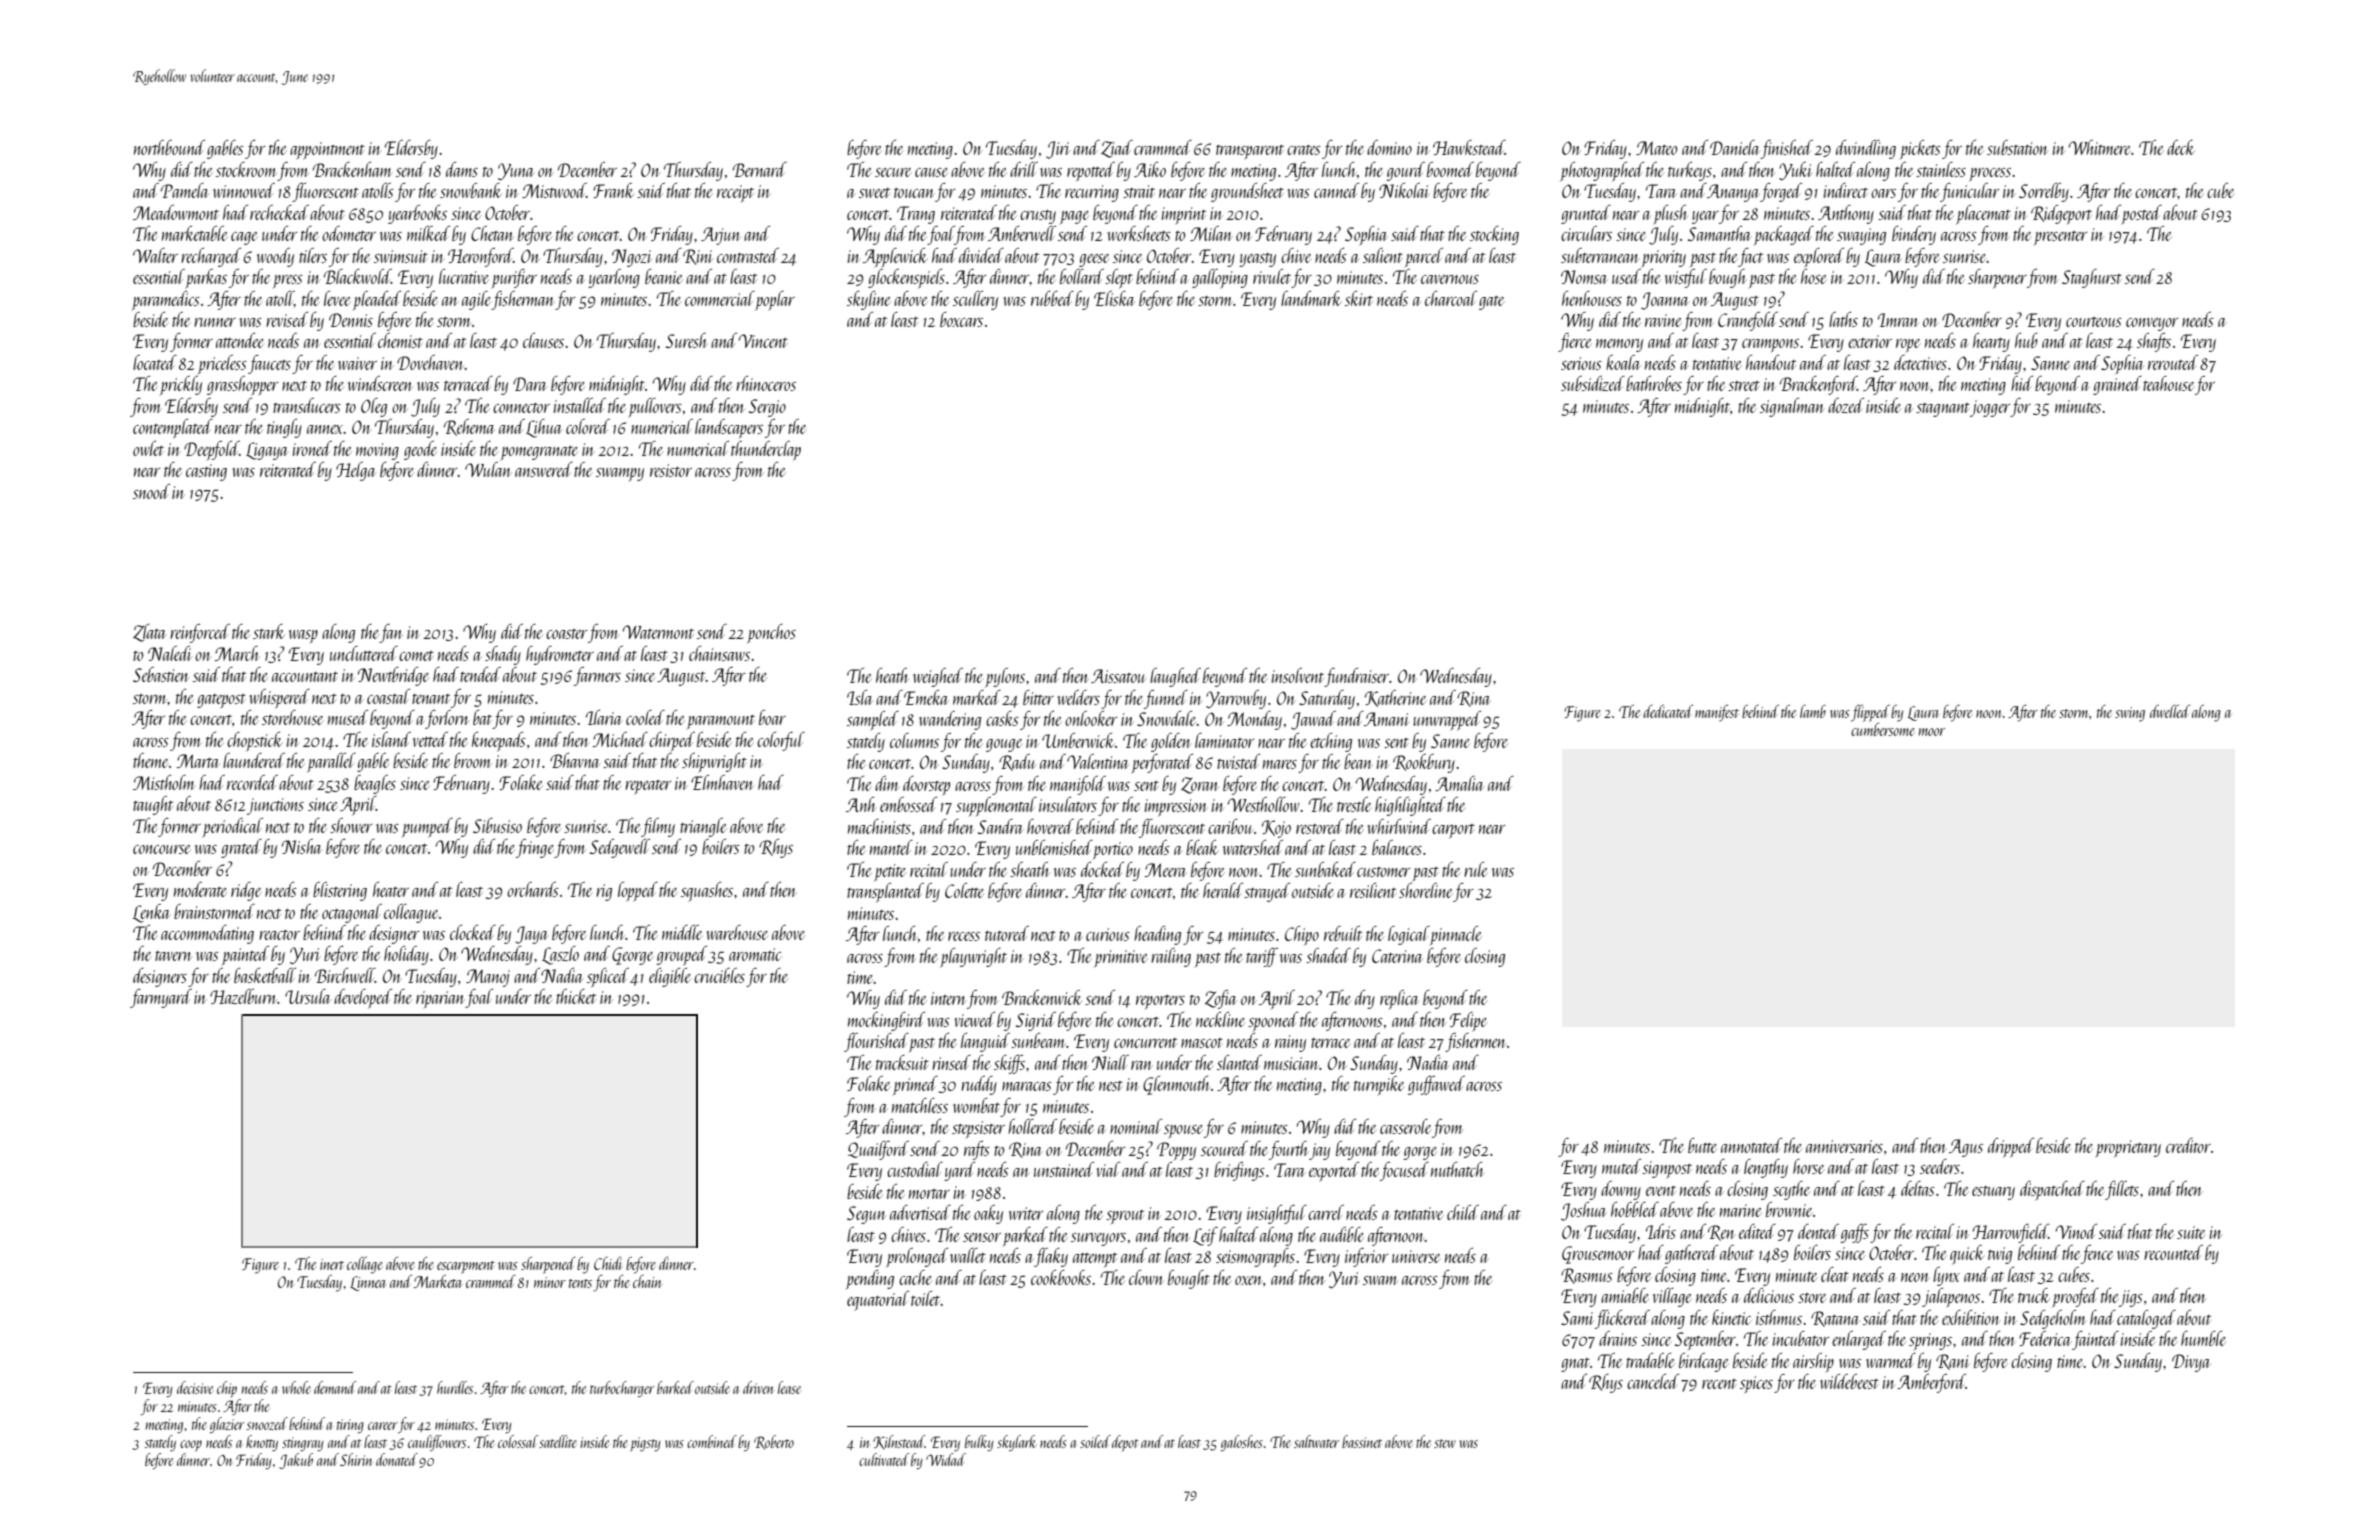 The image size is (2368, 1532). What do you see at coordinates (1125, 1443) in the page?
I see `depot` at bounding box center [1125, 1443].
